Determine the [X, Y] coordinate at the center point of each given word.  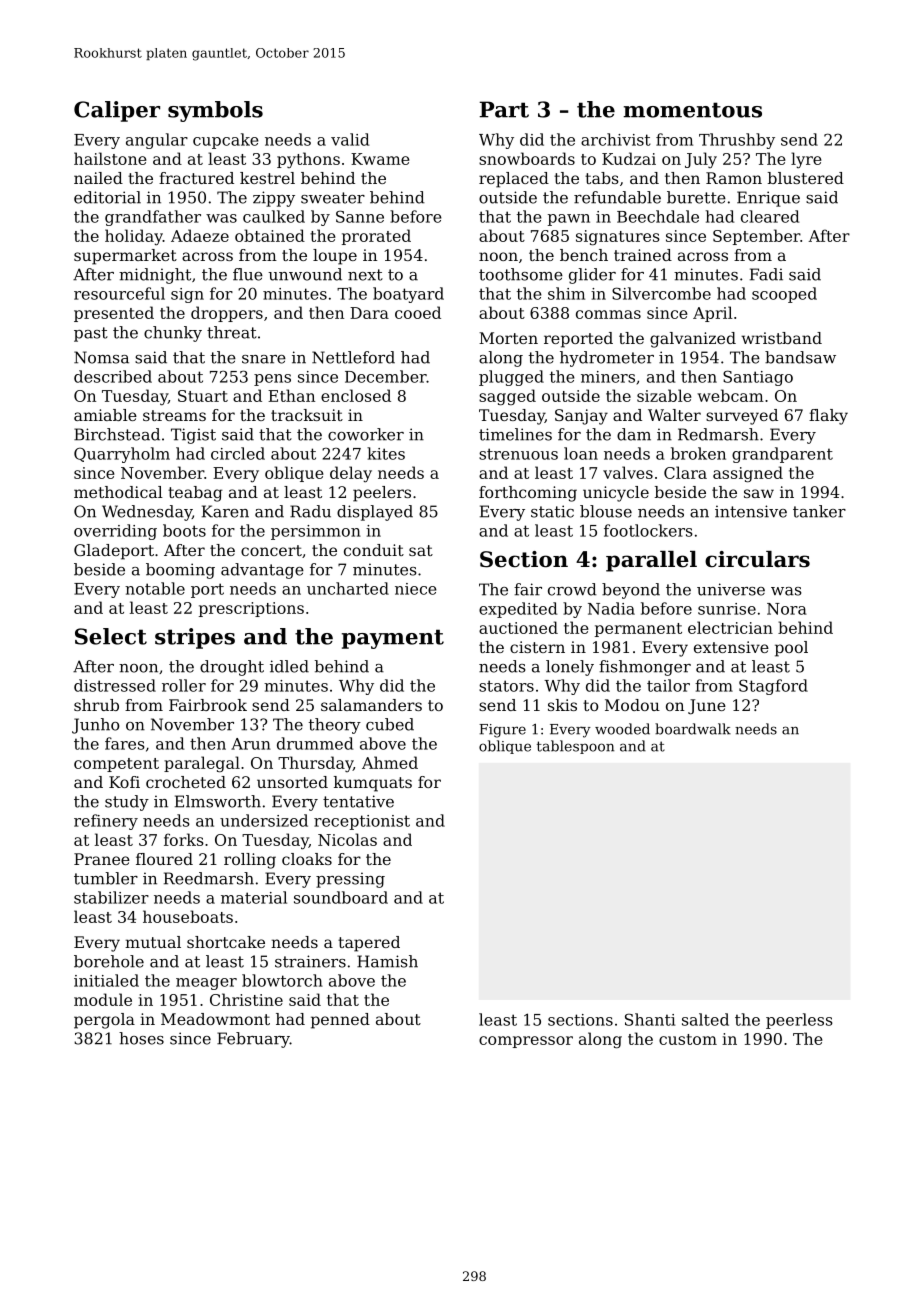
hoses [141, 1038]
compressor [526, 1042]
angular [157, 141]
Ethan [291, 395]
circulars [757, 559]
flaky [828, 417]
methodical [118, 492]
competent [116, 765]
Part [504, 109]
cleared [770, 216]
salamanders [371, 705]
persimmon [316, 532]
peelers [382, 494]
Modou [632, 705]
